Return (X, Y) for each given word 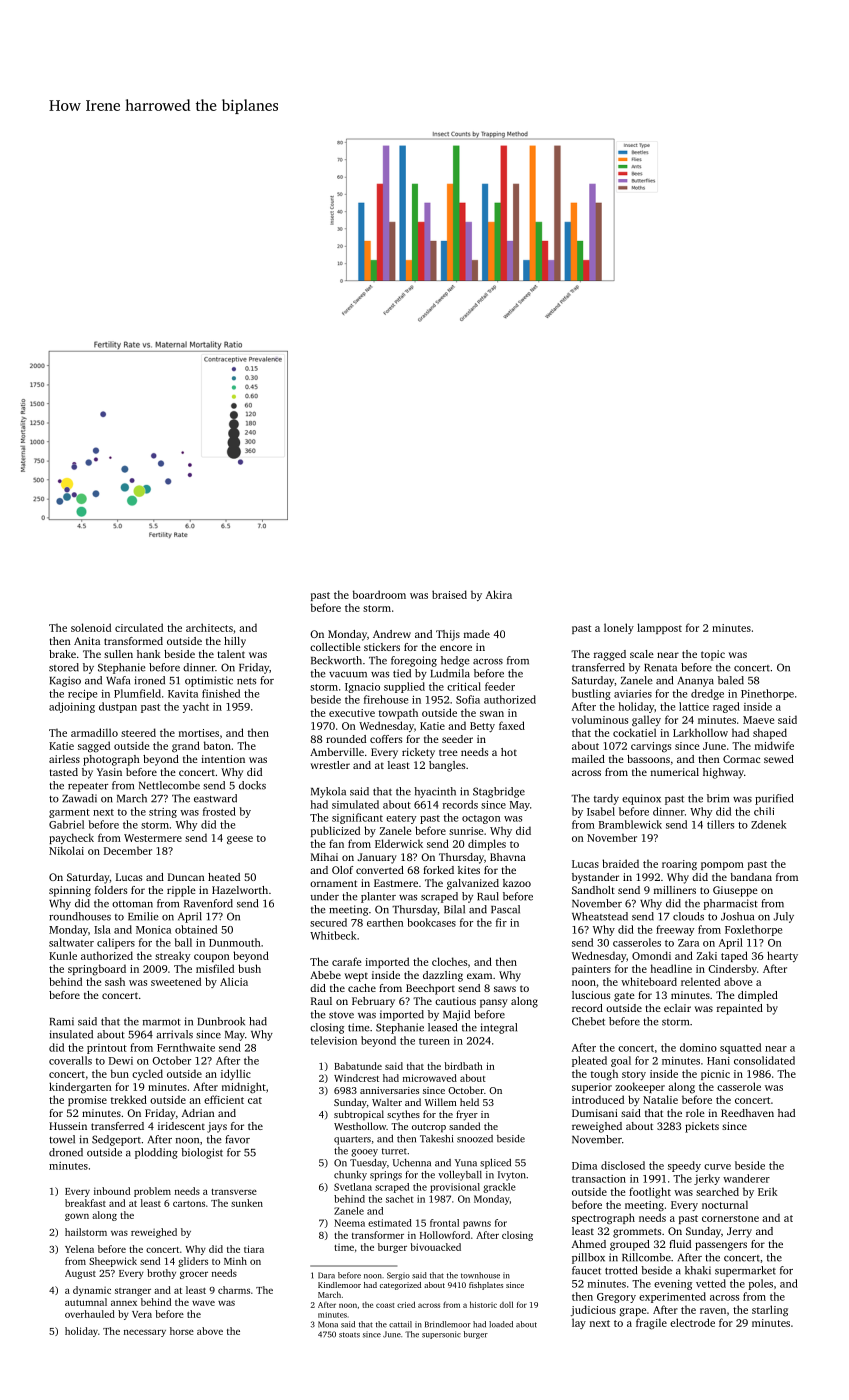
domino (698, 1047)
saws (505, 989)
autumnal (86, 1302)
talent (231, 654)
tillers (720, 824)
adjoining (72, 707)
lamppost (659, 628)
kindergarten (80, 1087)
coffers (386, 739)
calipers (116, 943)
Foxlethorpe (753, 930)
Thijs (448, 635)
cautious (455, 1001)
